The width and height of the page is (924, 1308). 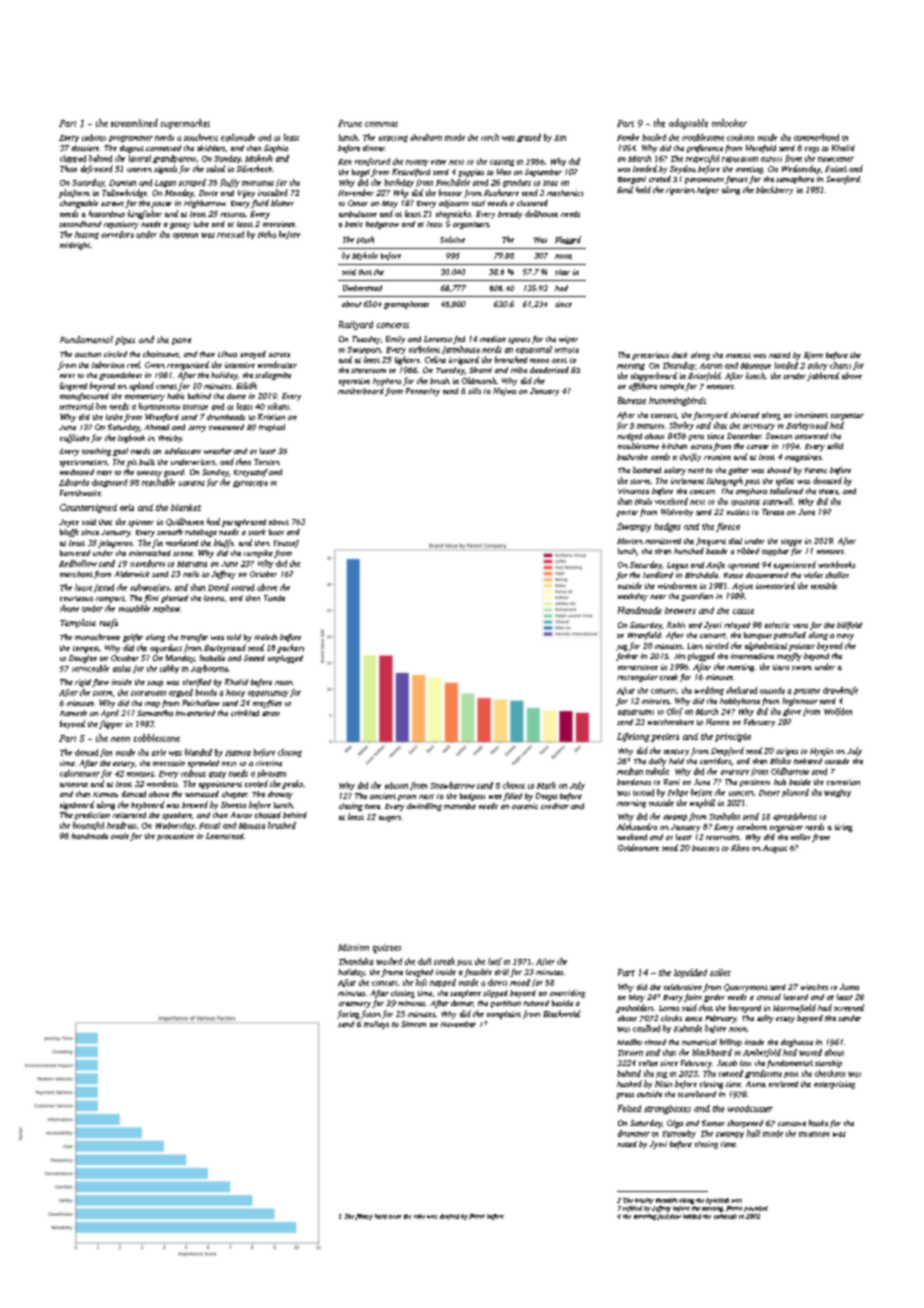 What do you see at coordinates (717, 1201) in the page?
I see `hyacinth` at bounding box center [717, 1201].
